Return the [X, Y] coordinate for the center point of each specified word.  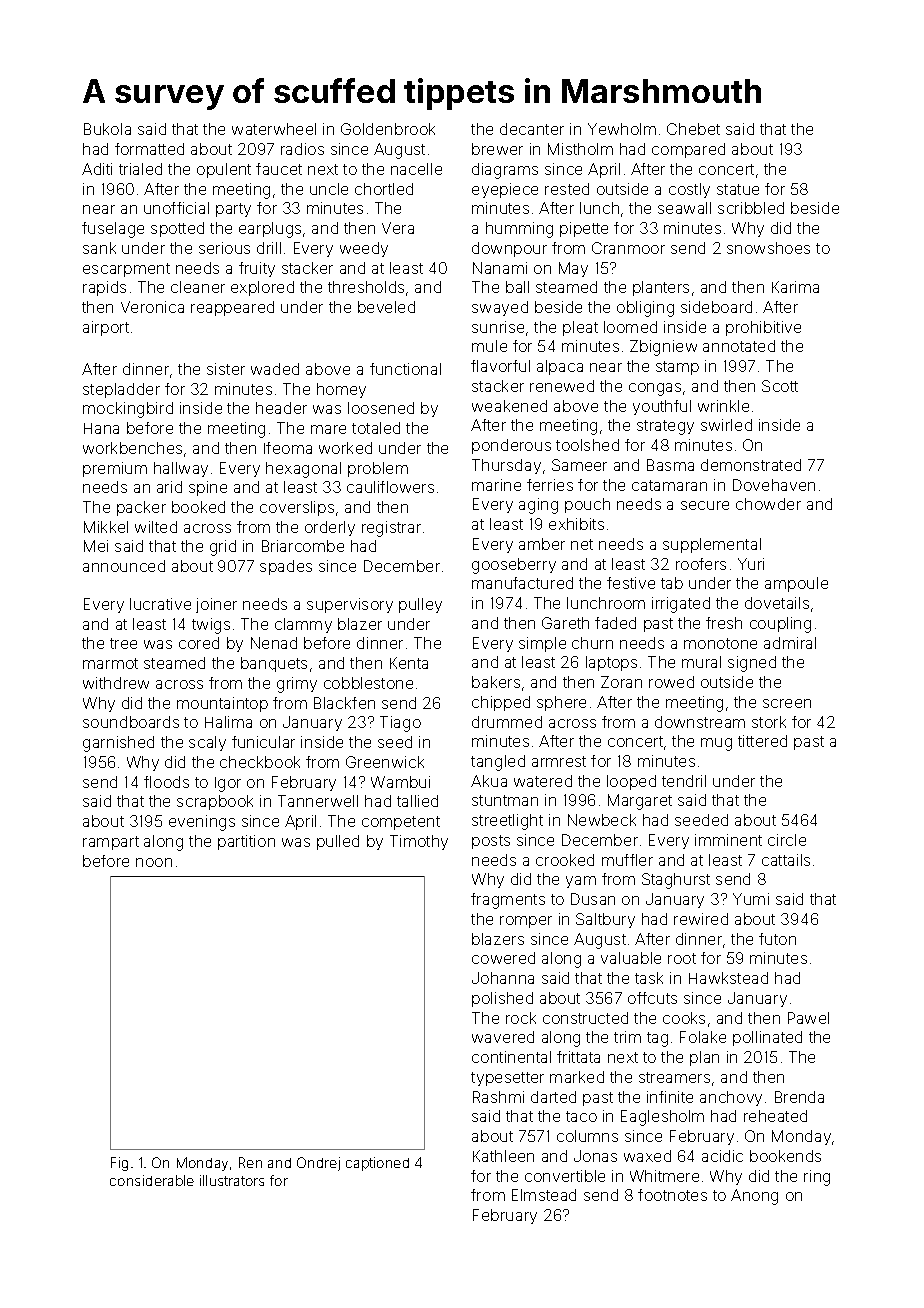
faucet [279, 169]
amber [542, 544]
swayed [500, 308]
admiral [790, 643]
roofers [701, 564]
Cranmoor [628, 248]
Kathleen [503, 1156]
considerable [152, 1180]
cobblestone [368, 683]
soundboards [131, 722]
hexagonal [303, 470]
